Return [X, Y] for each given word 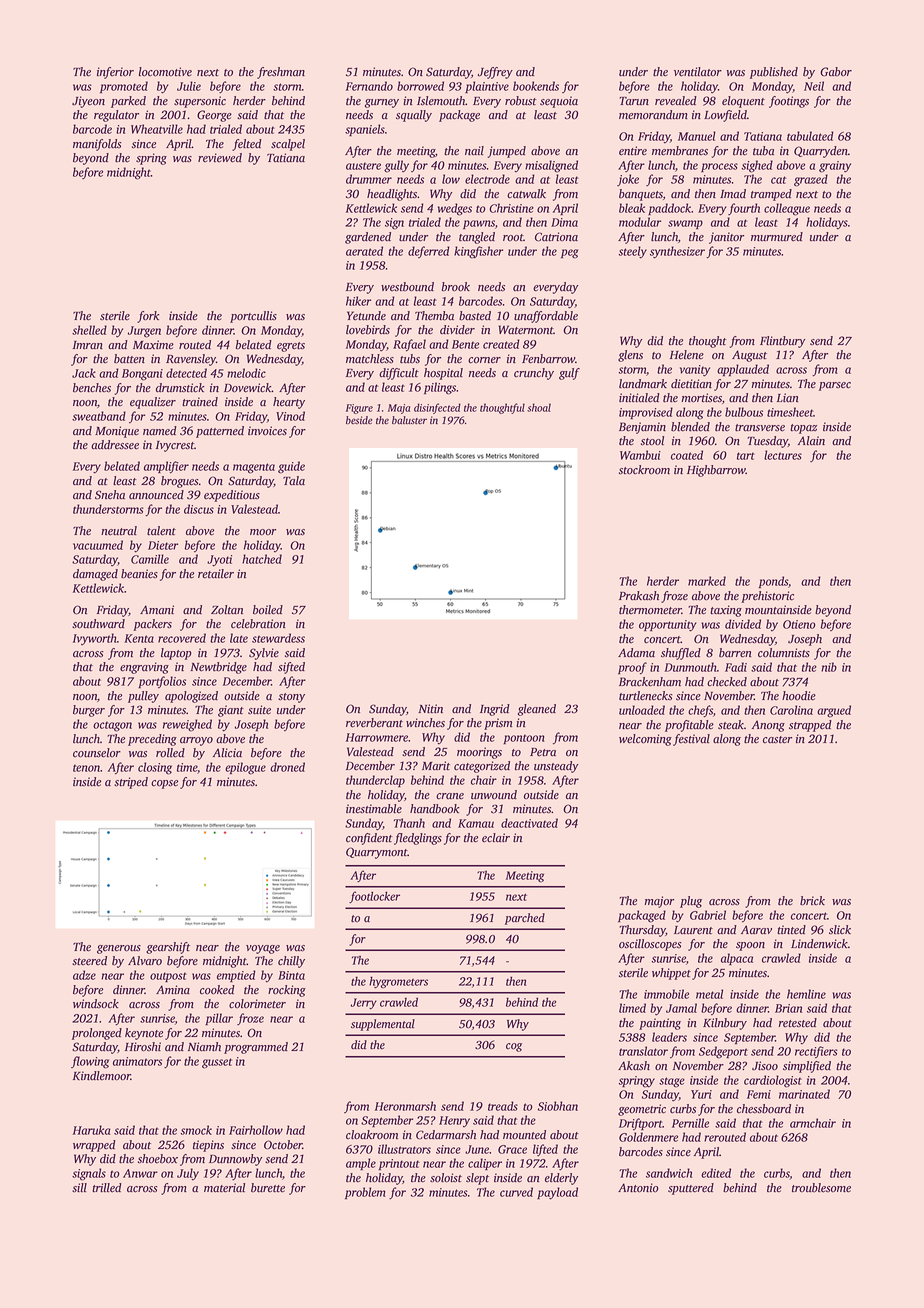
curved [516, 1192]
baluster [409, 420]
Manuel [697, 136]
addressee [115, 445]
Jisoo [765, 1066]
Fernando [369, 86]
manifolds [97, 145]
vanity [695, 371]
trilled [107, 1188]
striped [131, 783]
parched [525, 919]
